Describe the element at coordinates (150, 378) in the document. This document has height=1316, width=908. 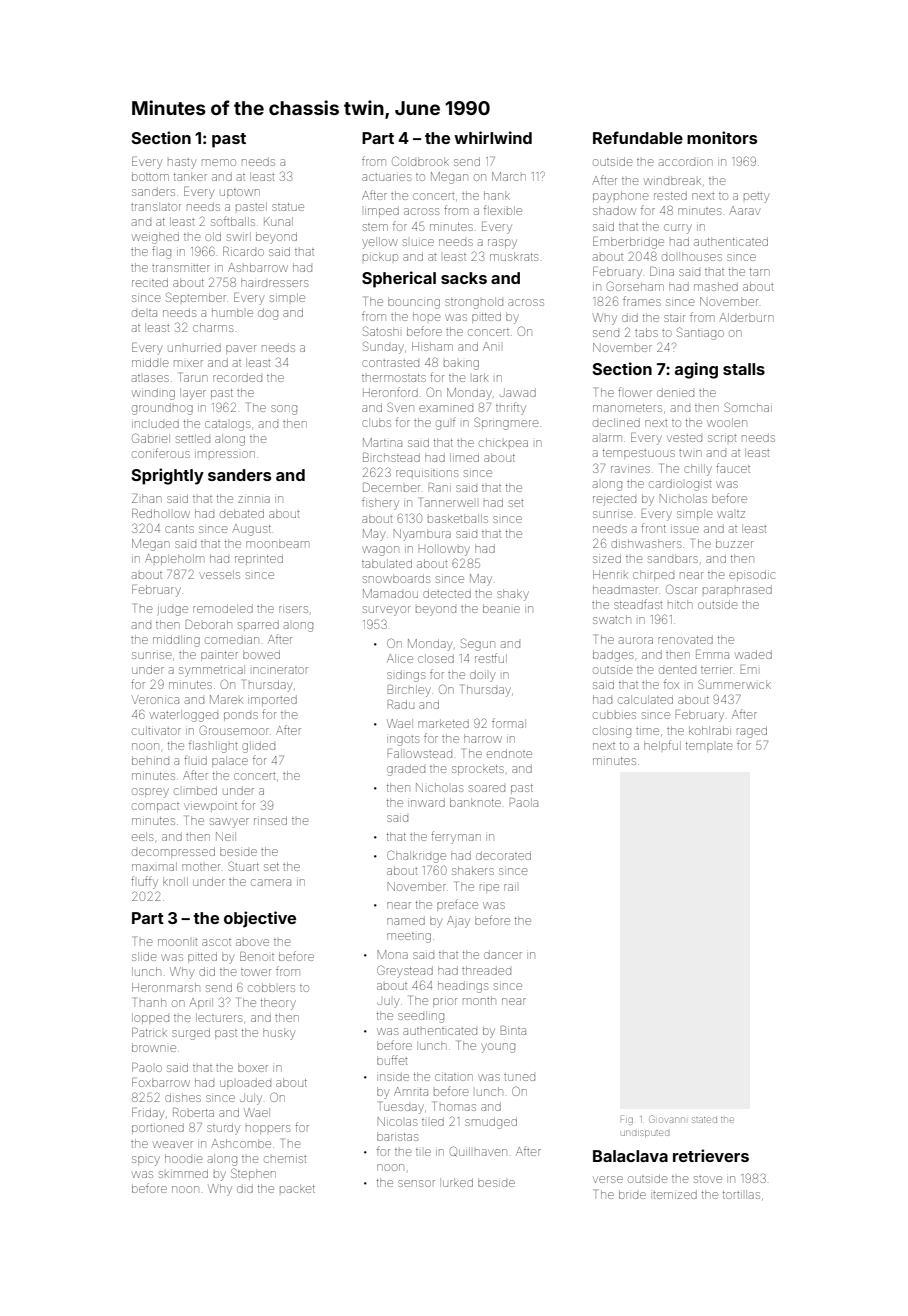
I see `atlases` at that location.
